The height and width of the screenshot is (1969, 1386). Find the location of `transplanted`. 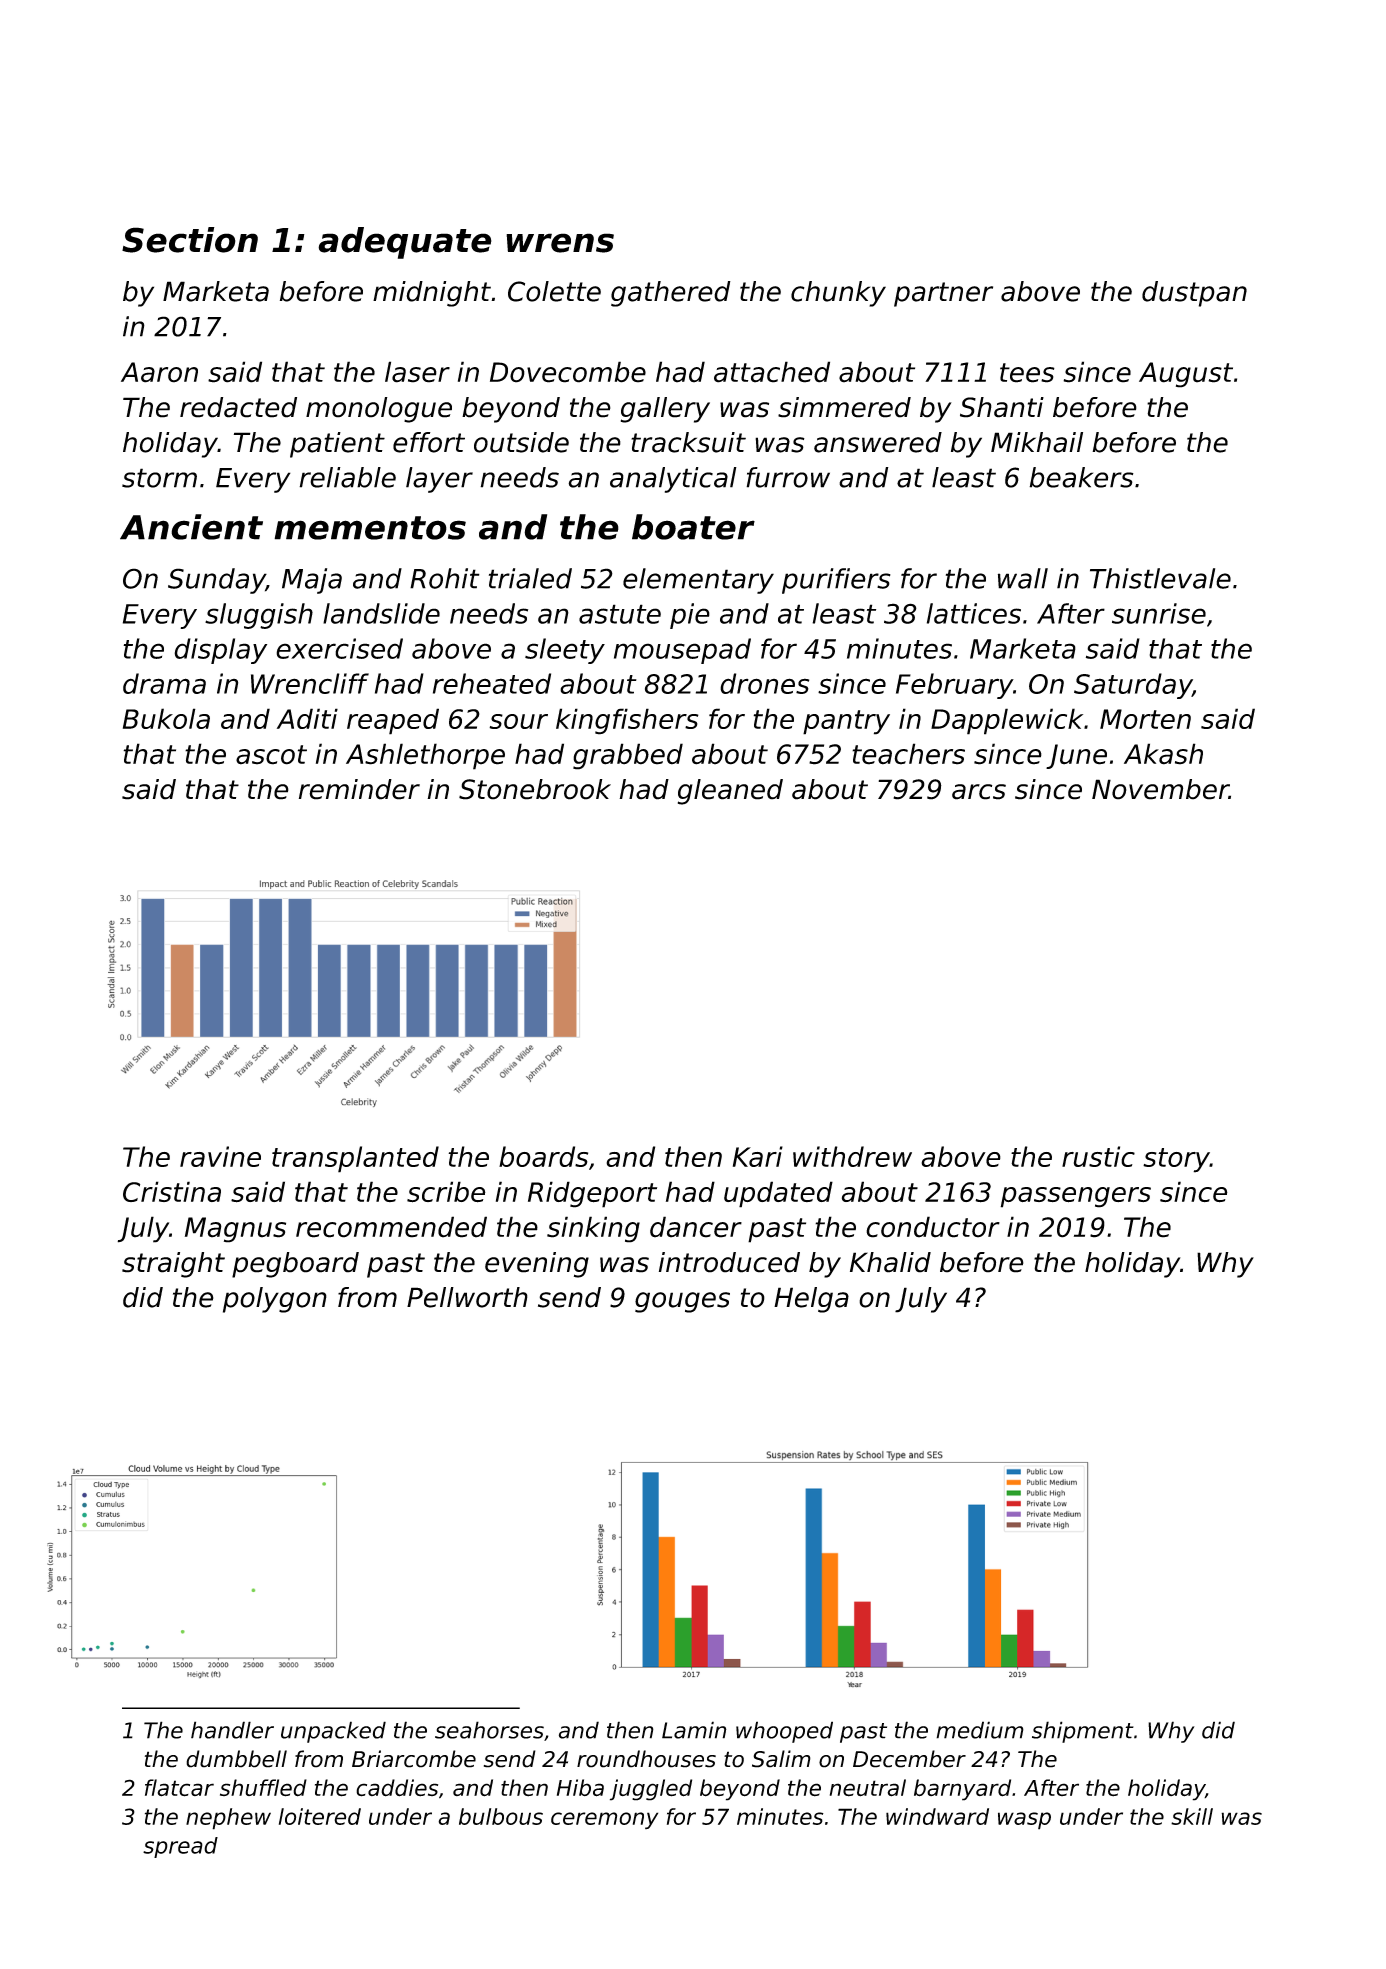

transplanted is located at coordinates (355, 1159).
